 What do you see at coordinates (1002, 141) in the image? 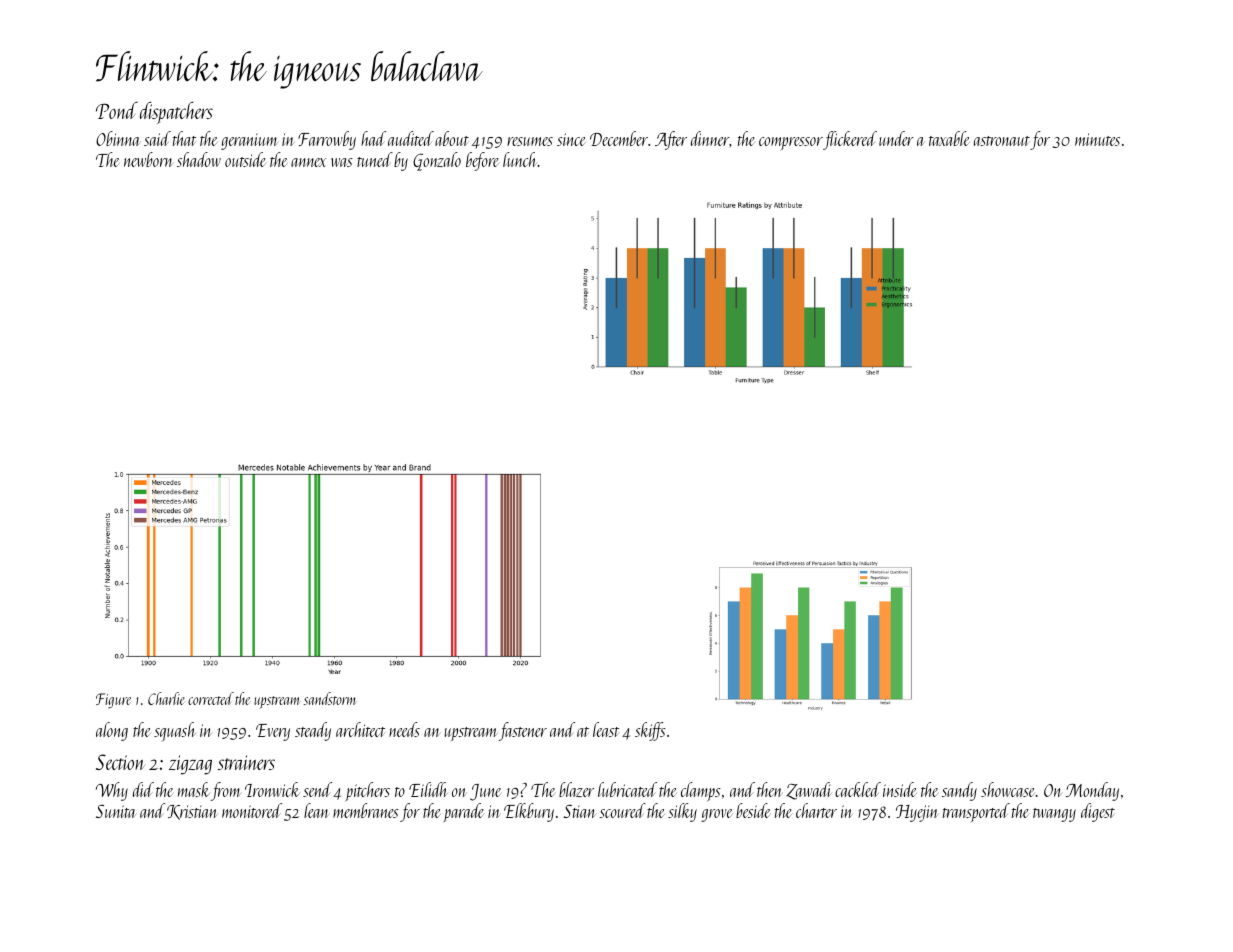
I see `astronaut` at bounding box center [1002, 141].
